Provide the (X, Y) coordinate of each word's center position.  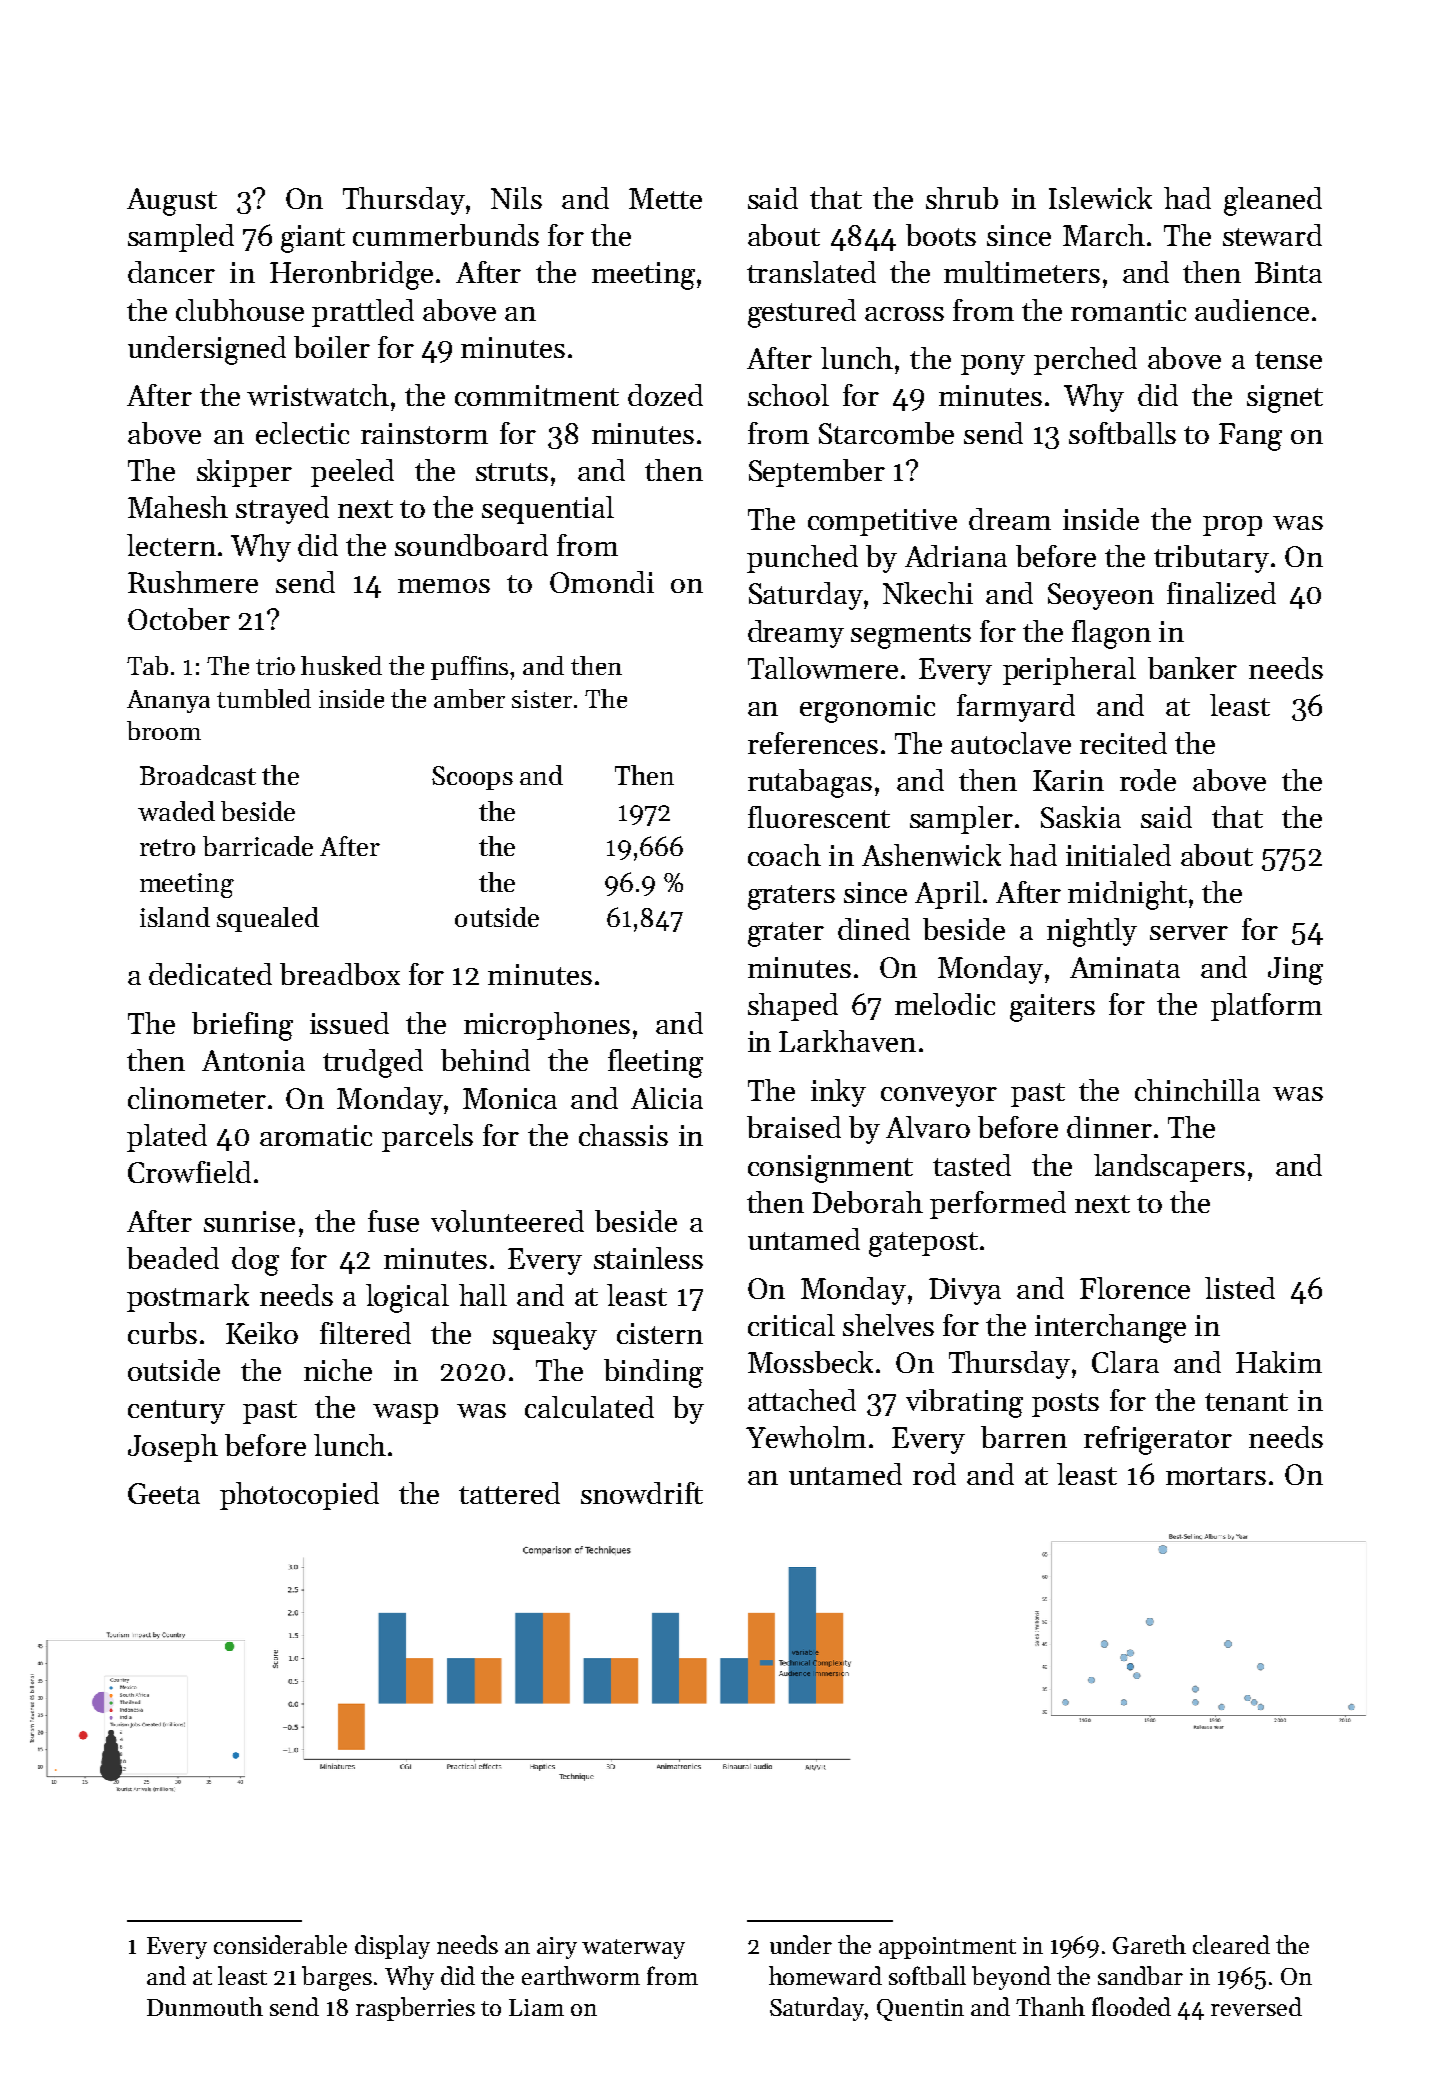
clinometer (197, 1098)
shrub (962, 198)
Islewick (1100, 198)
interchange (1110, 1328)
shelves (888, 1325)
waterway (633, 1949)
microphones (547, 1026)
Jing (1295, 971)
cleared (1231, 1944)
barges (337, 1978)
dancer (171, 272)
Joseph (173, 1448)
